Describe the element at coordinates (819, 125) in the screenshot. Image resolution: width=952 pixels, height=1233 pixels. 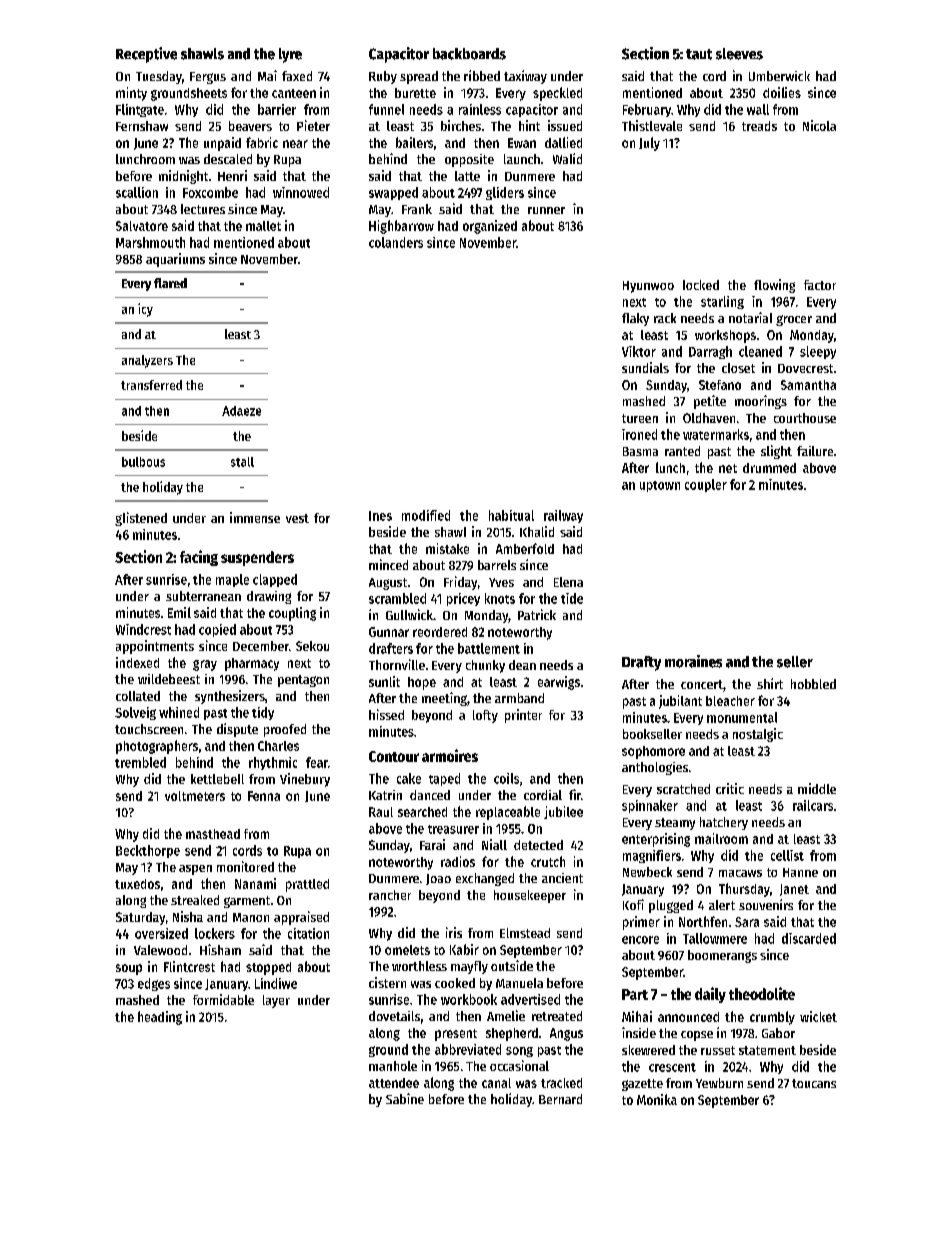
I see `Nicola` at that location.
